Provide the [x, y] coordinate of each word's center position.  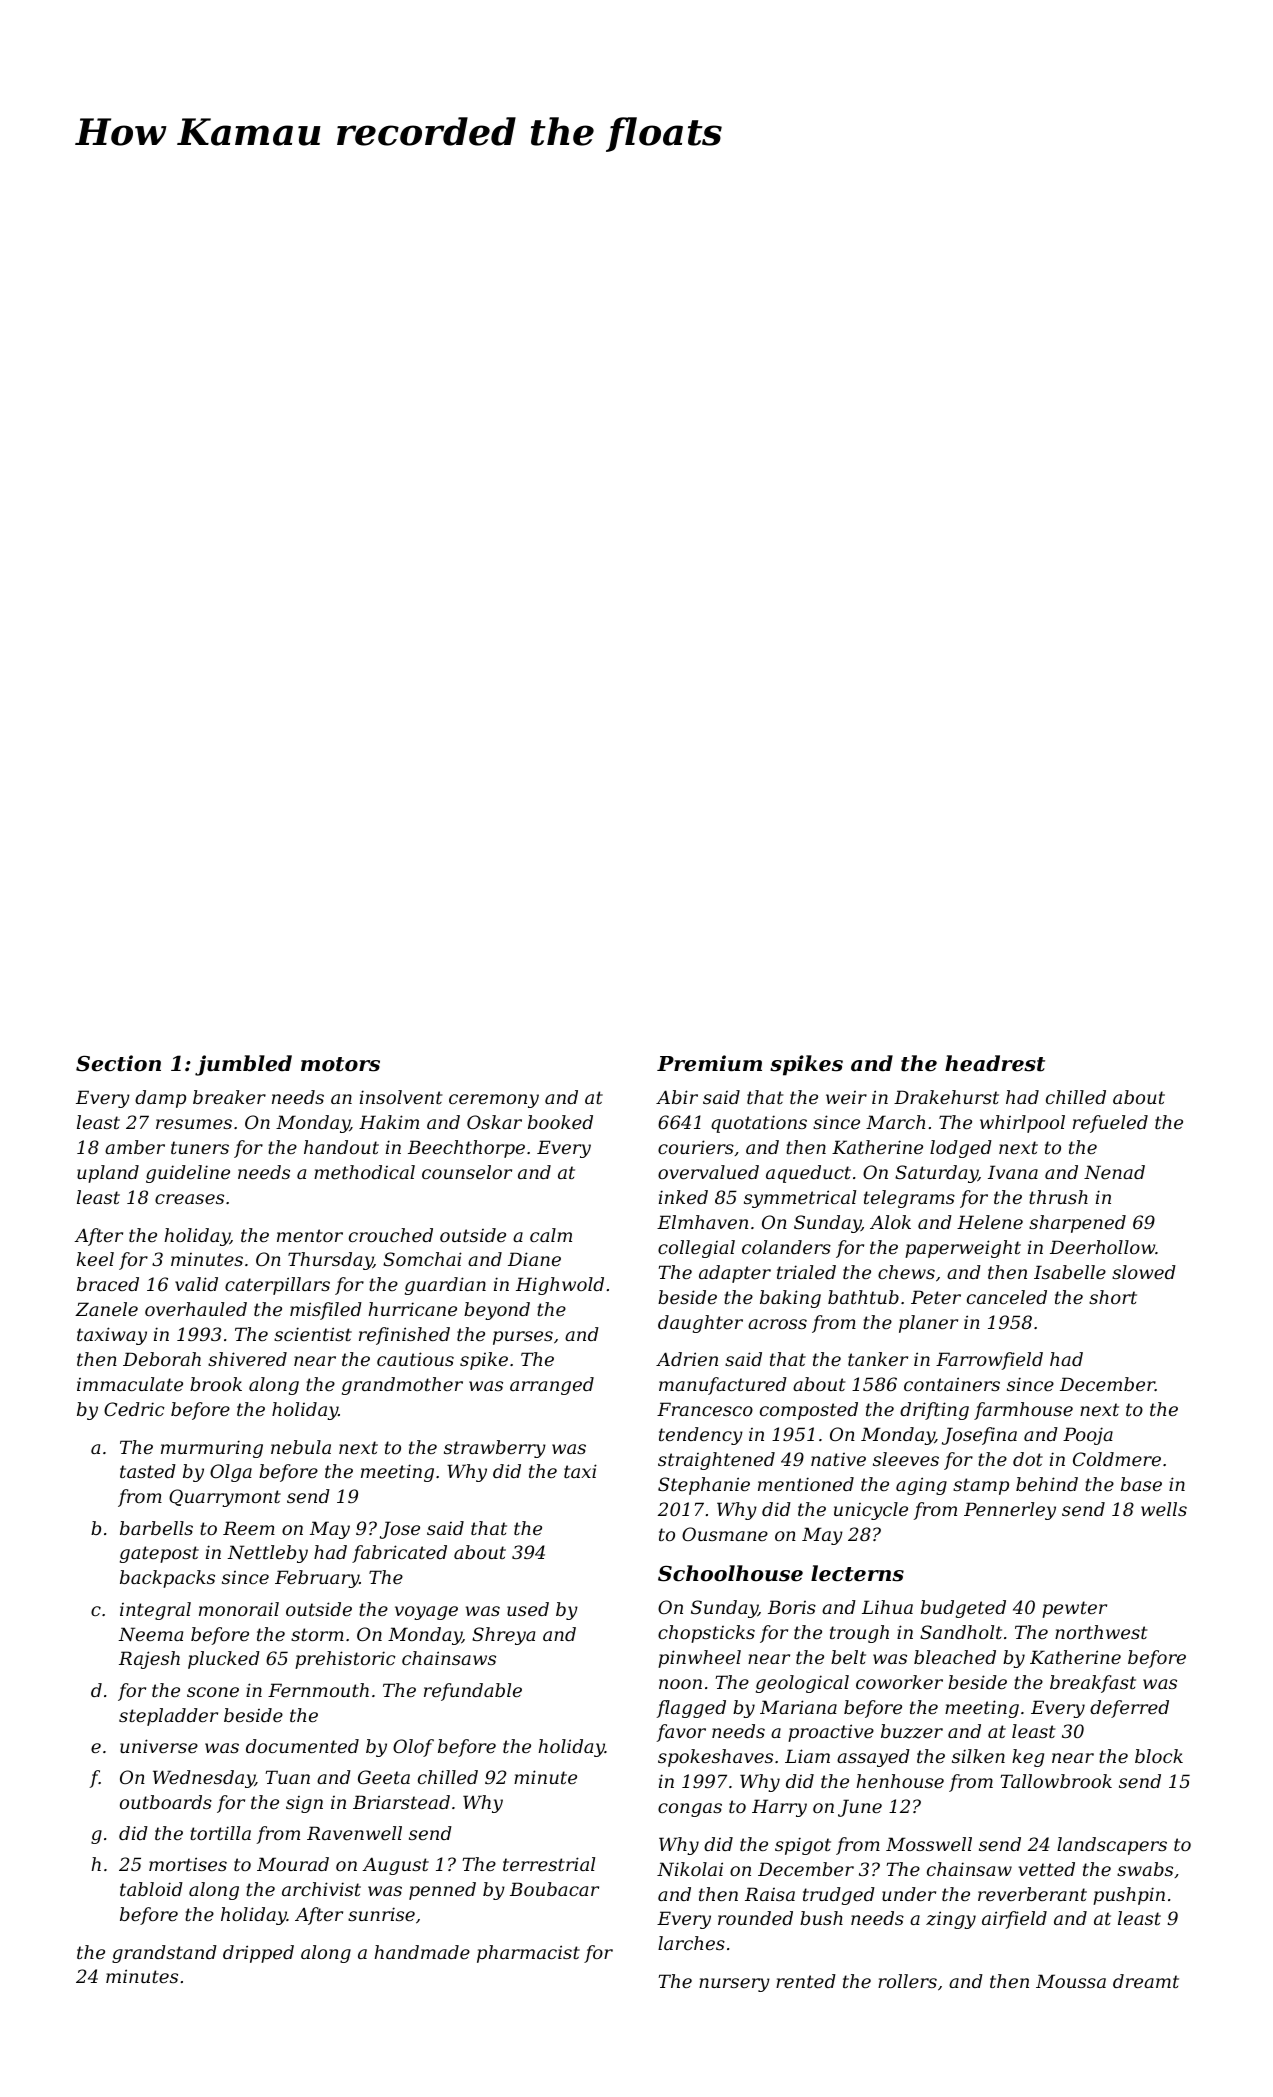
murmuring [212, 1449]
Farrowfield [989, 1361]
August [395, 1866]
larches [691, 1943]
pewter [1074, 1609]
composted [809, 1411]
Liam [807, 1756]
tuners [200, 1147]
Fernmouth [318, 1690]
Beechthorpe [466, 1149]
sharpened [1077, 1224]
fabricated [399, 1554]
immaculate [130, 1384]
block [1159, 1756]
